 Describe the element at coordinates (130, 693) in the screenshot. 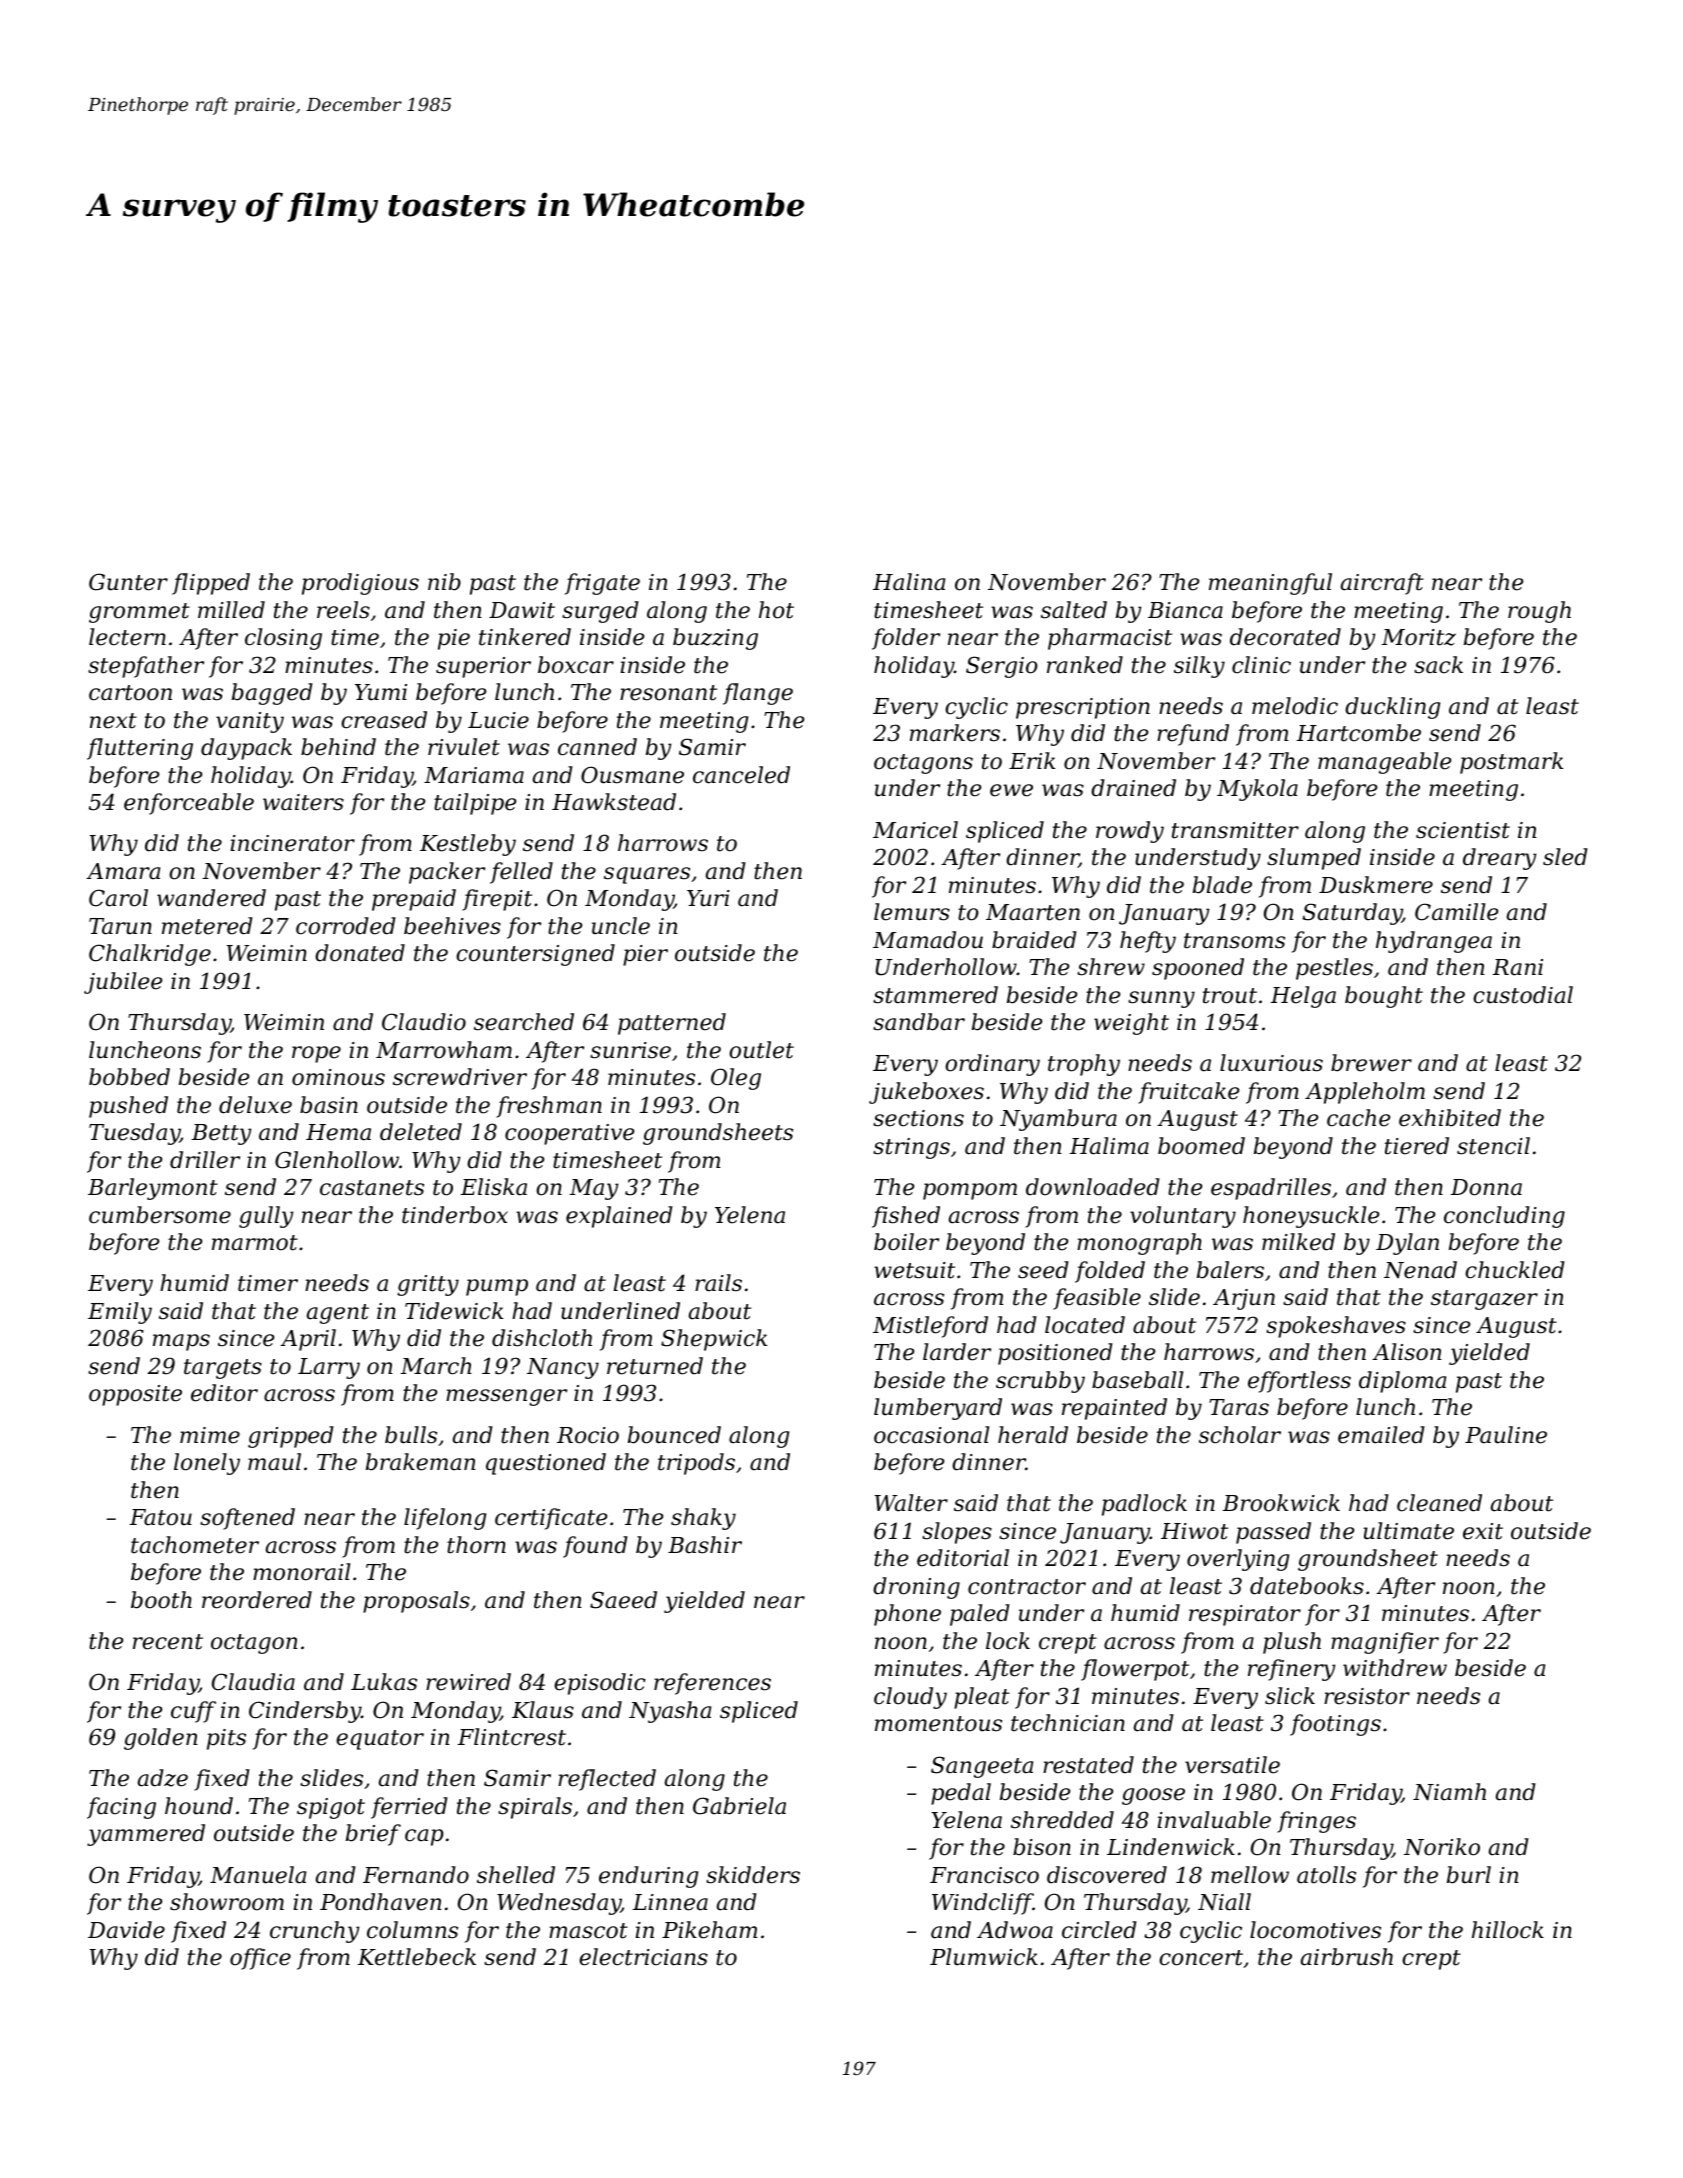

I see `cartoon` at that location.
